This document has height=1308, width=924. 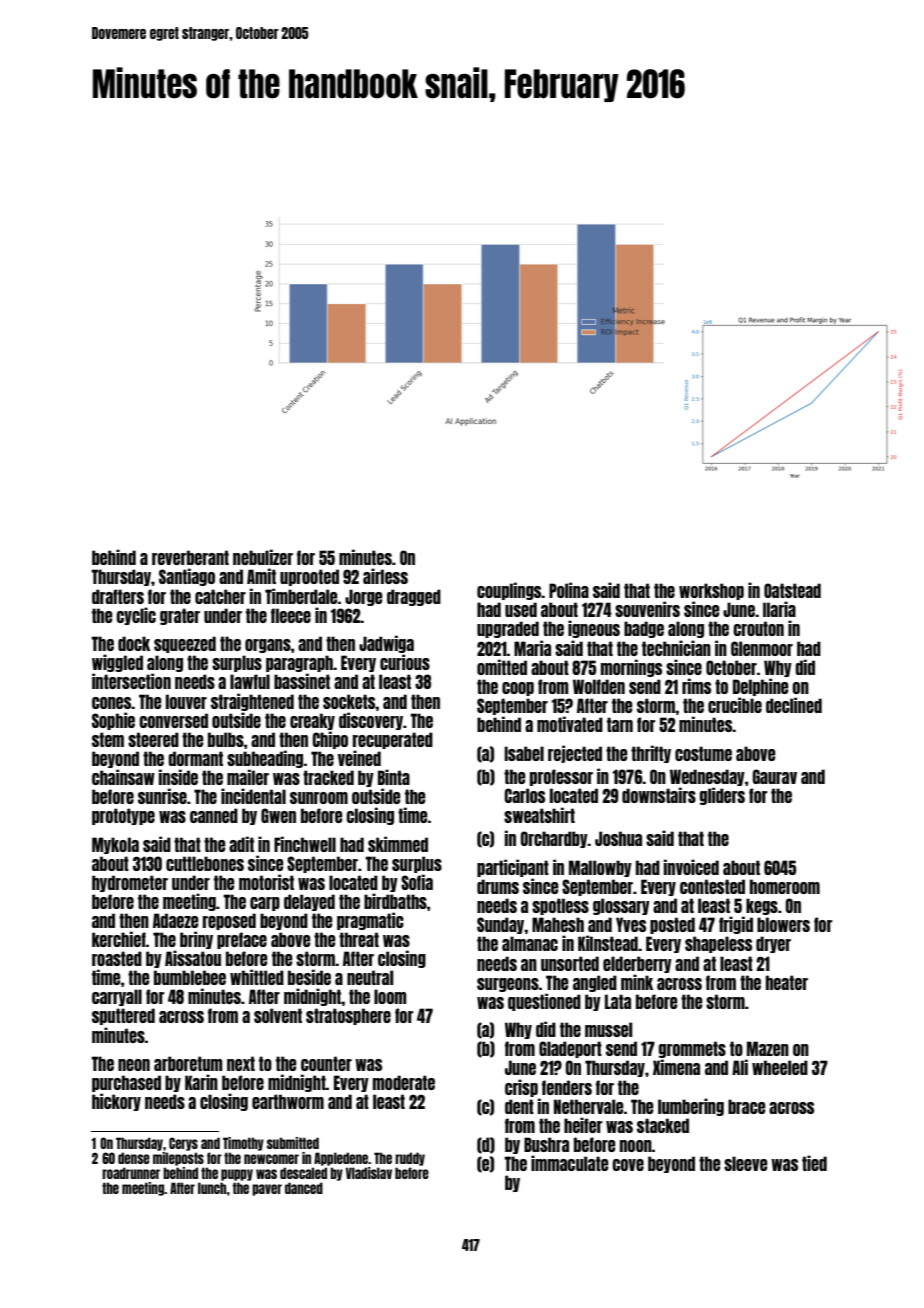 I want to click on danced, so click(x=304, y=1188).
